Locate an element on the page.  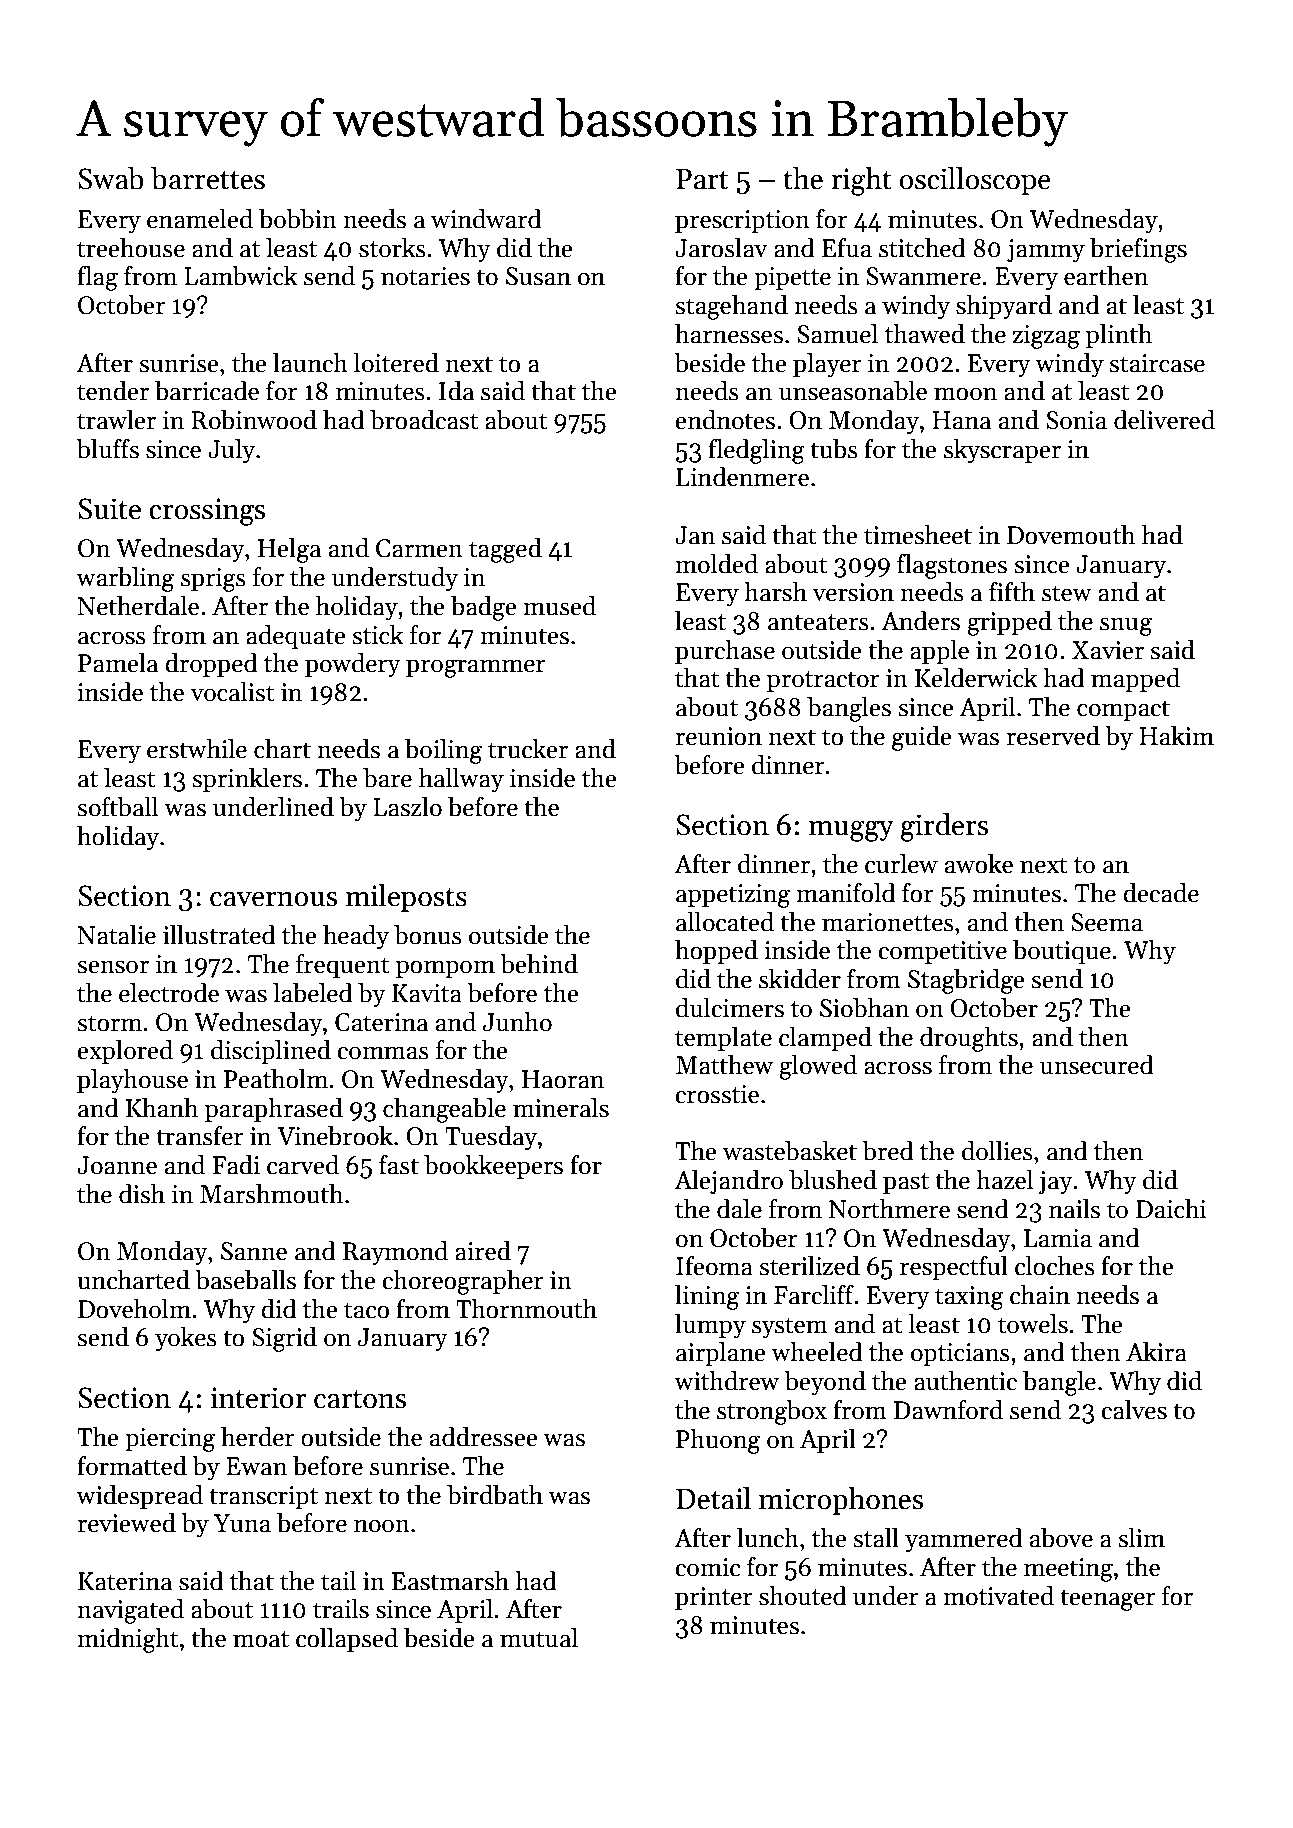
briefings is located at coordinates (1138, 250).
